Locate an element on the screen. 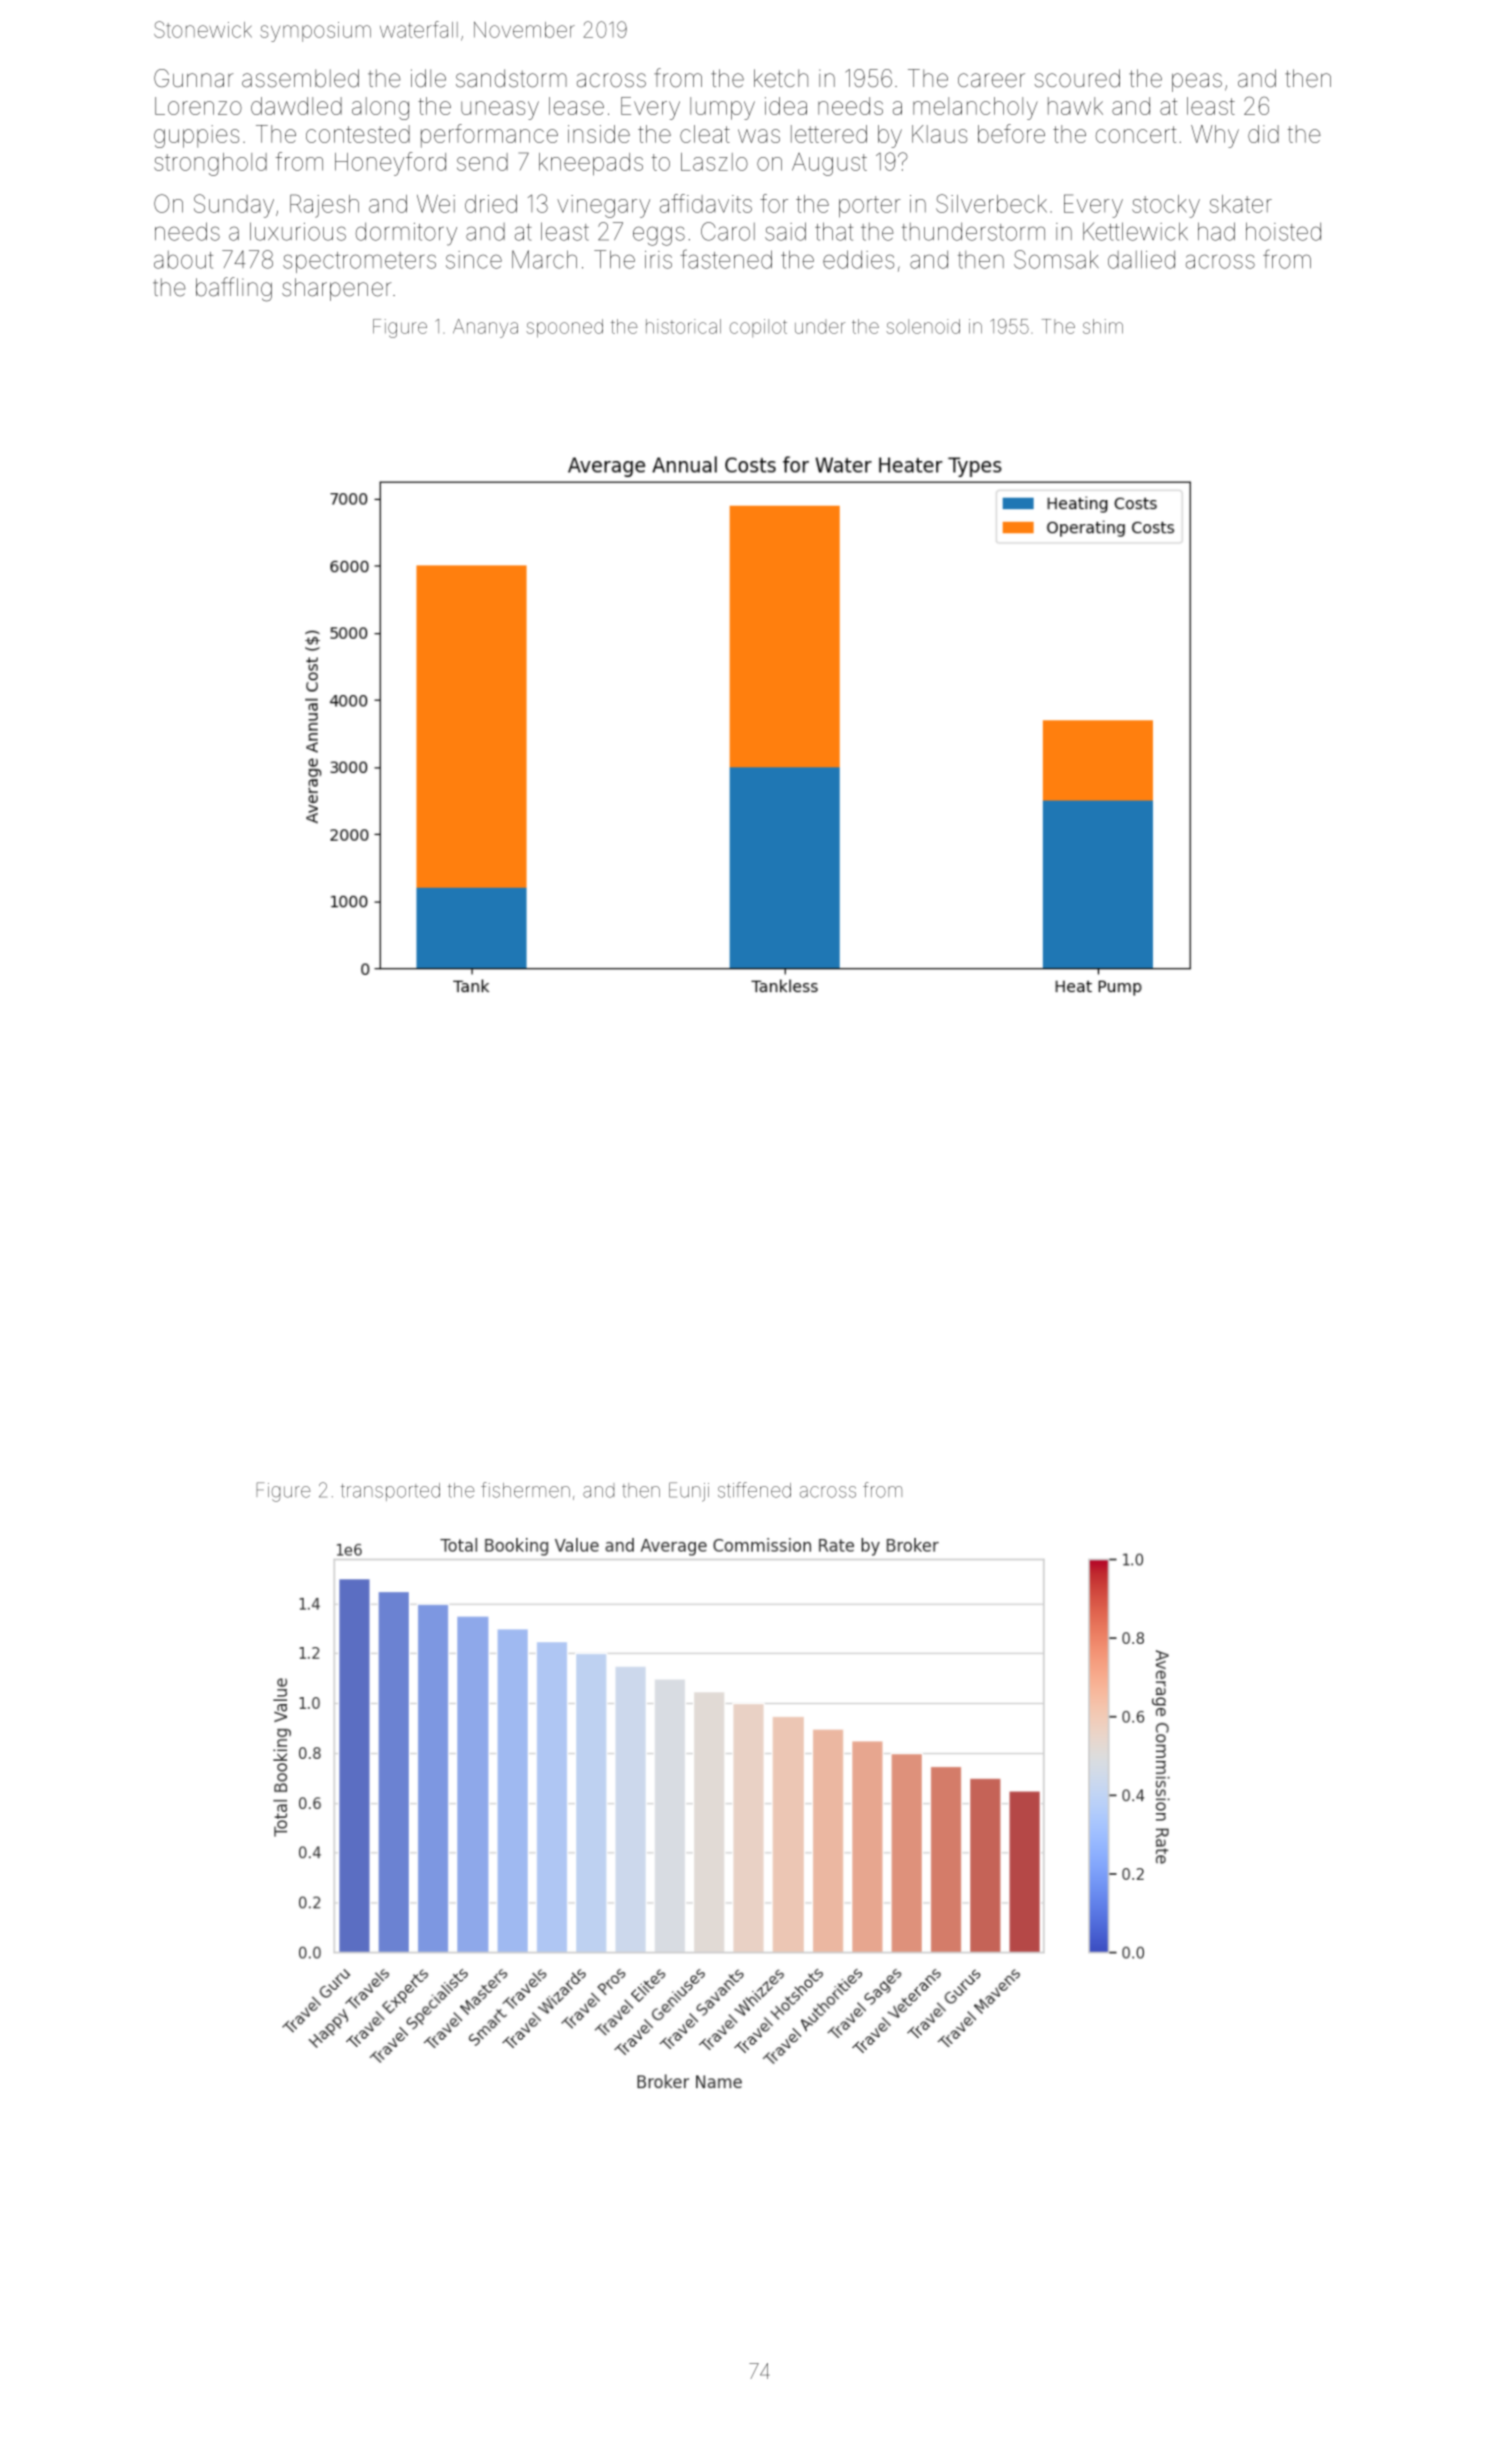  Eunji is located at coordinates (689, 1492).
